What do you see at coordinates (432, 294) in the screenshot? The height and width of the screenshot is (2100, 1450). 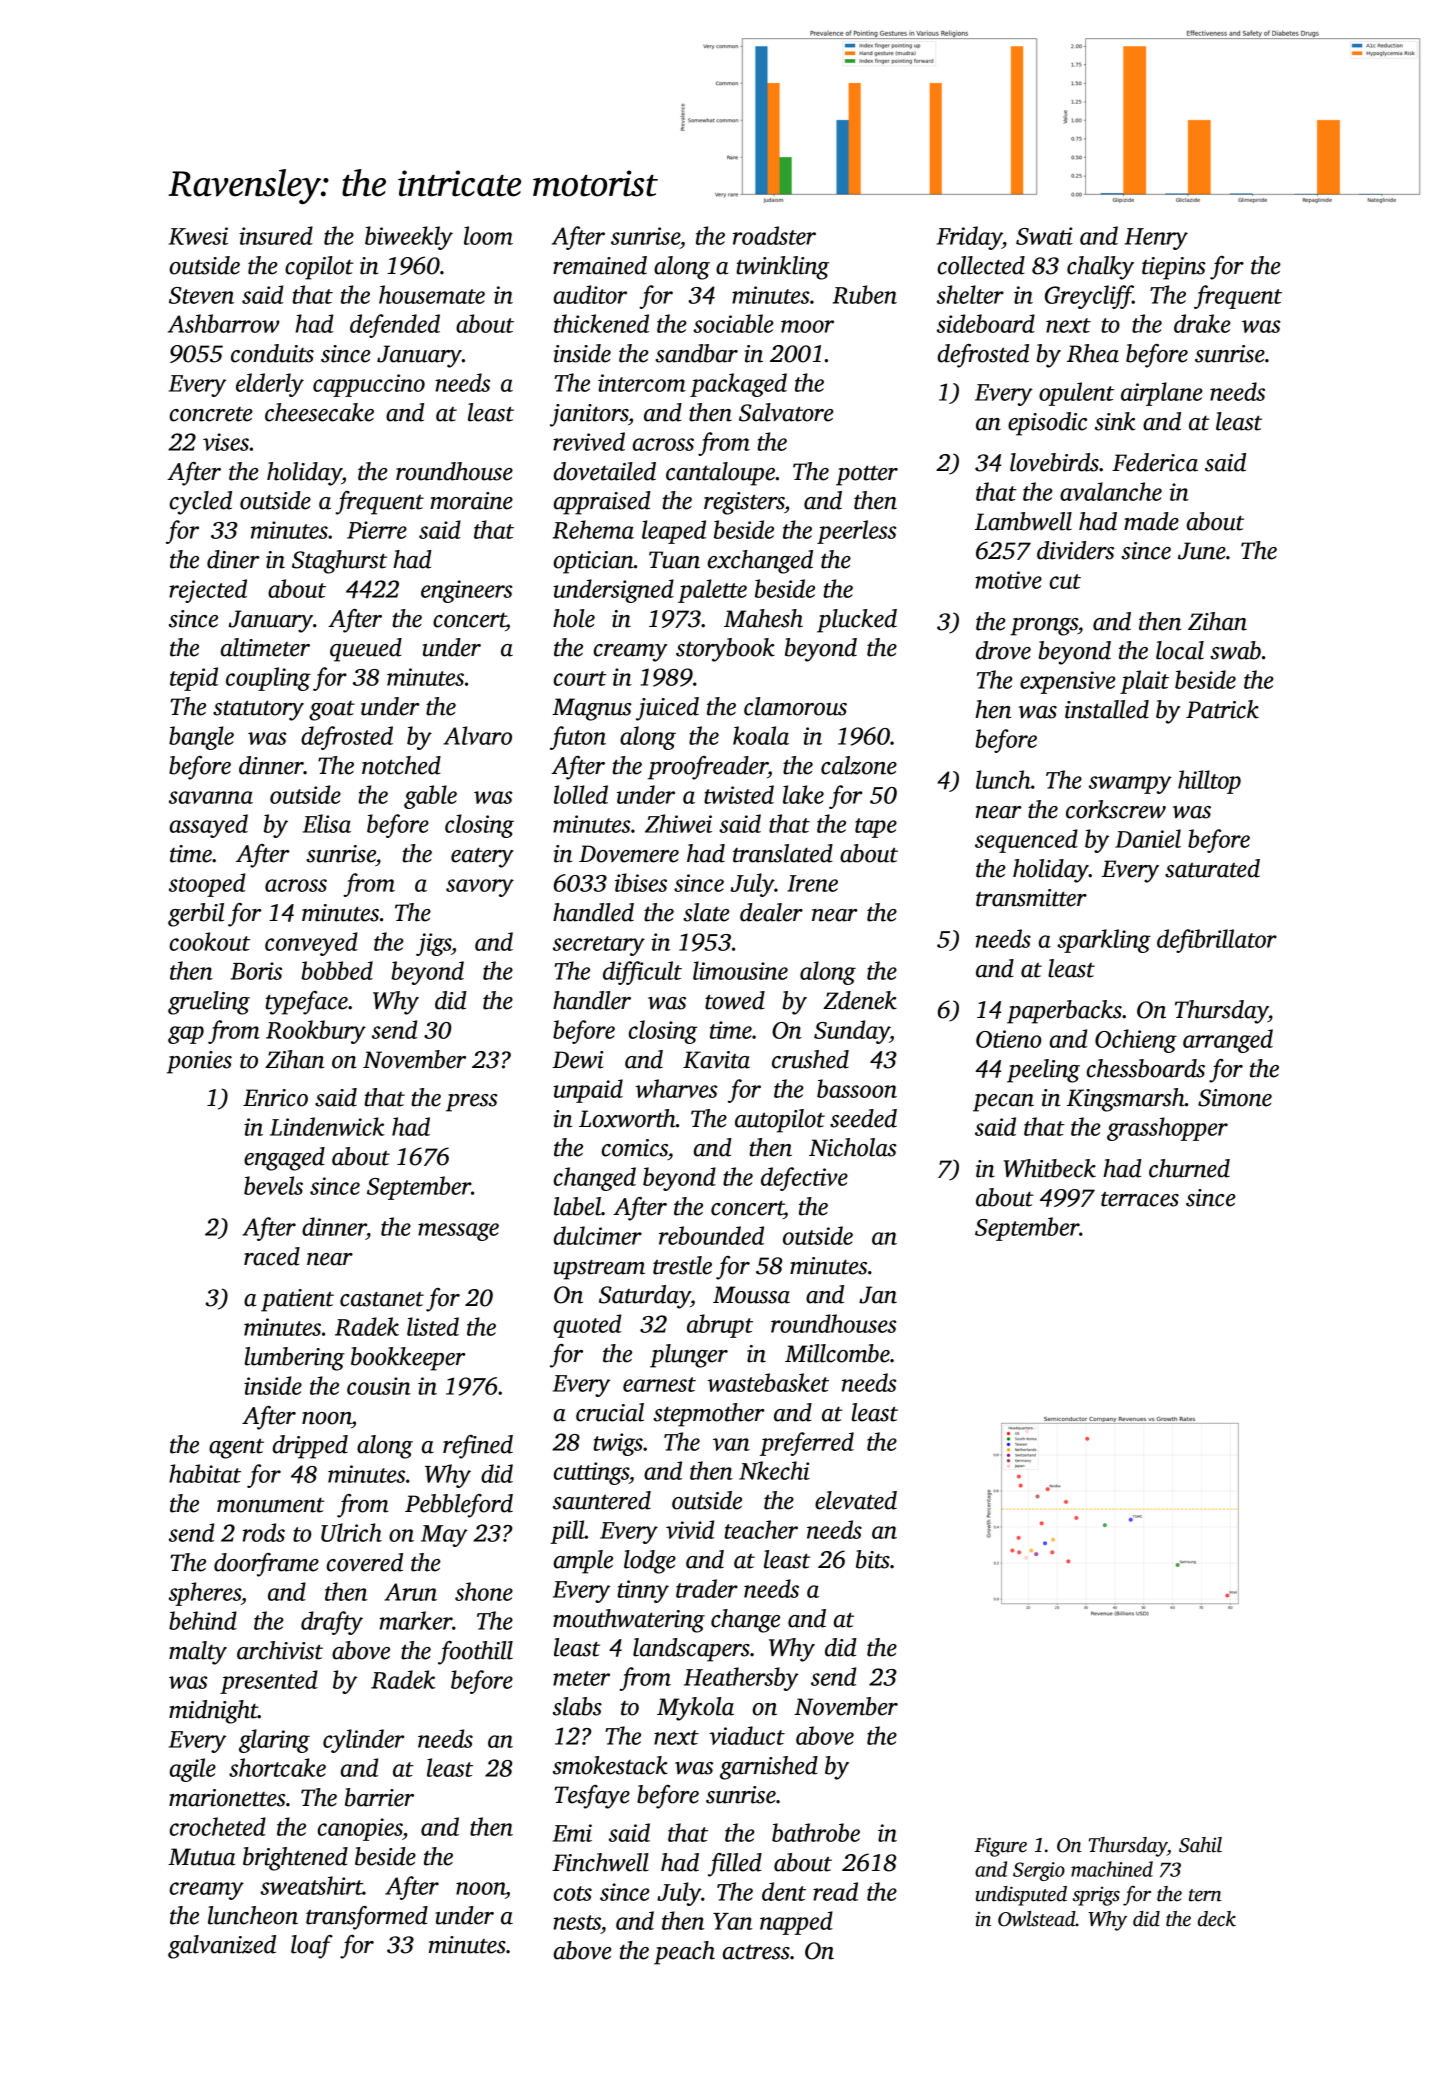 I see `housemate` at bounding box center [432, 294].
